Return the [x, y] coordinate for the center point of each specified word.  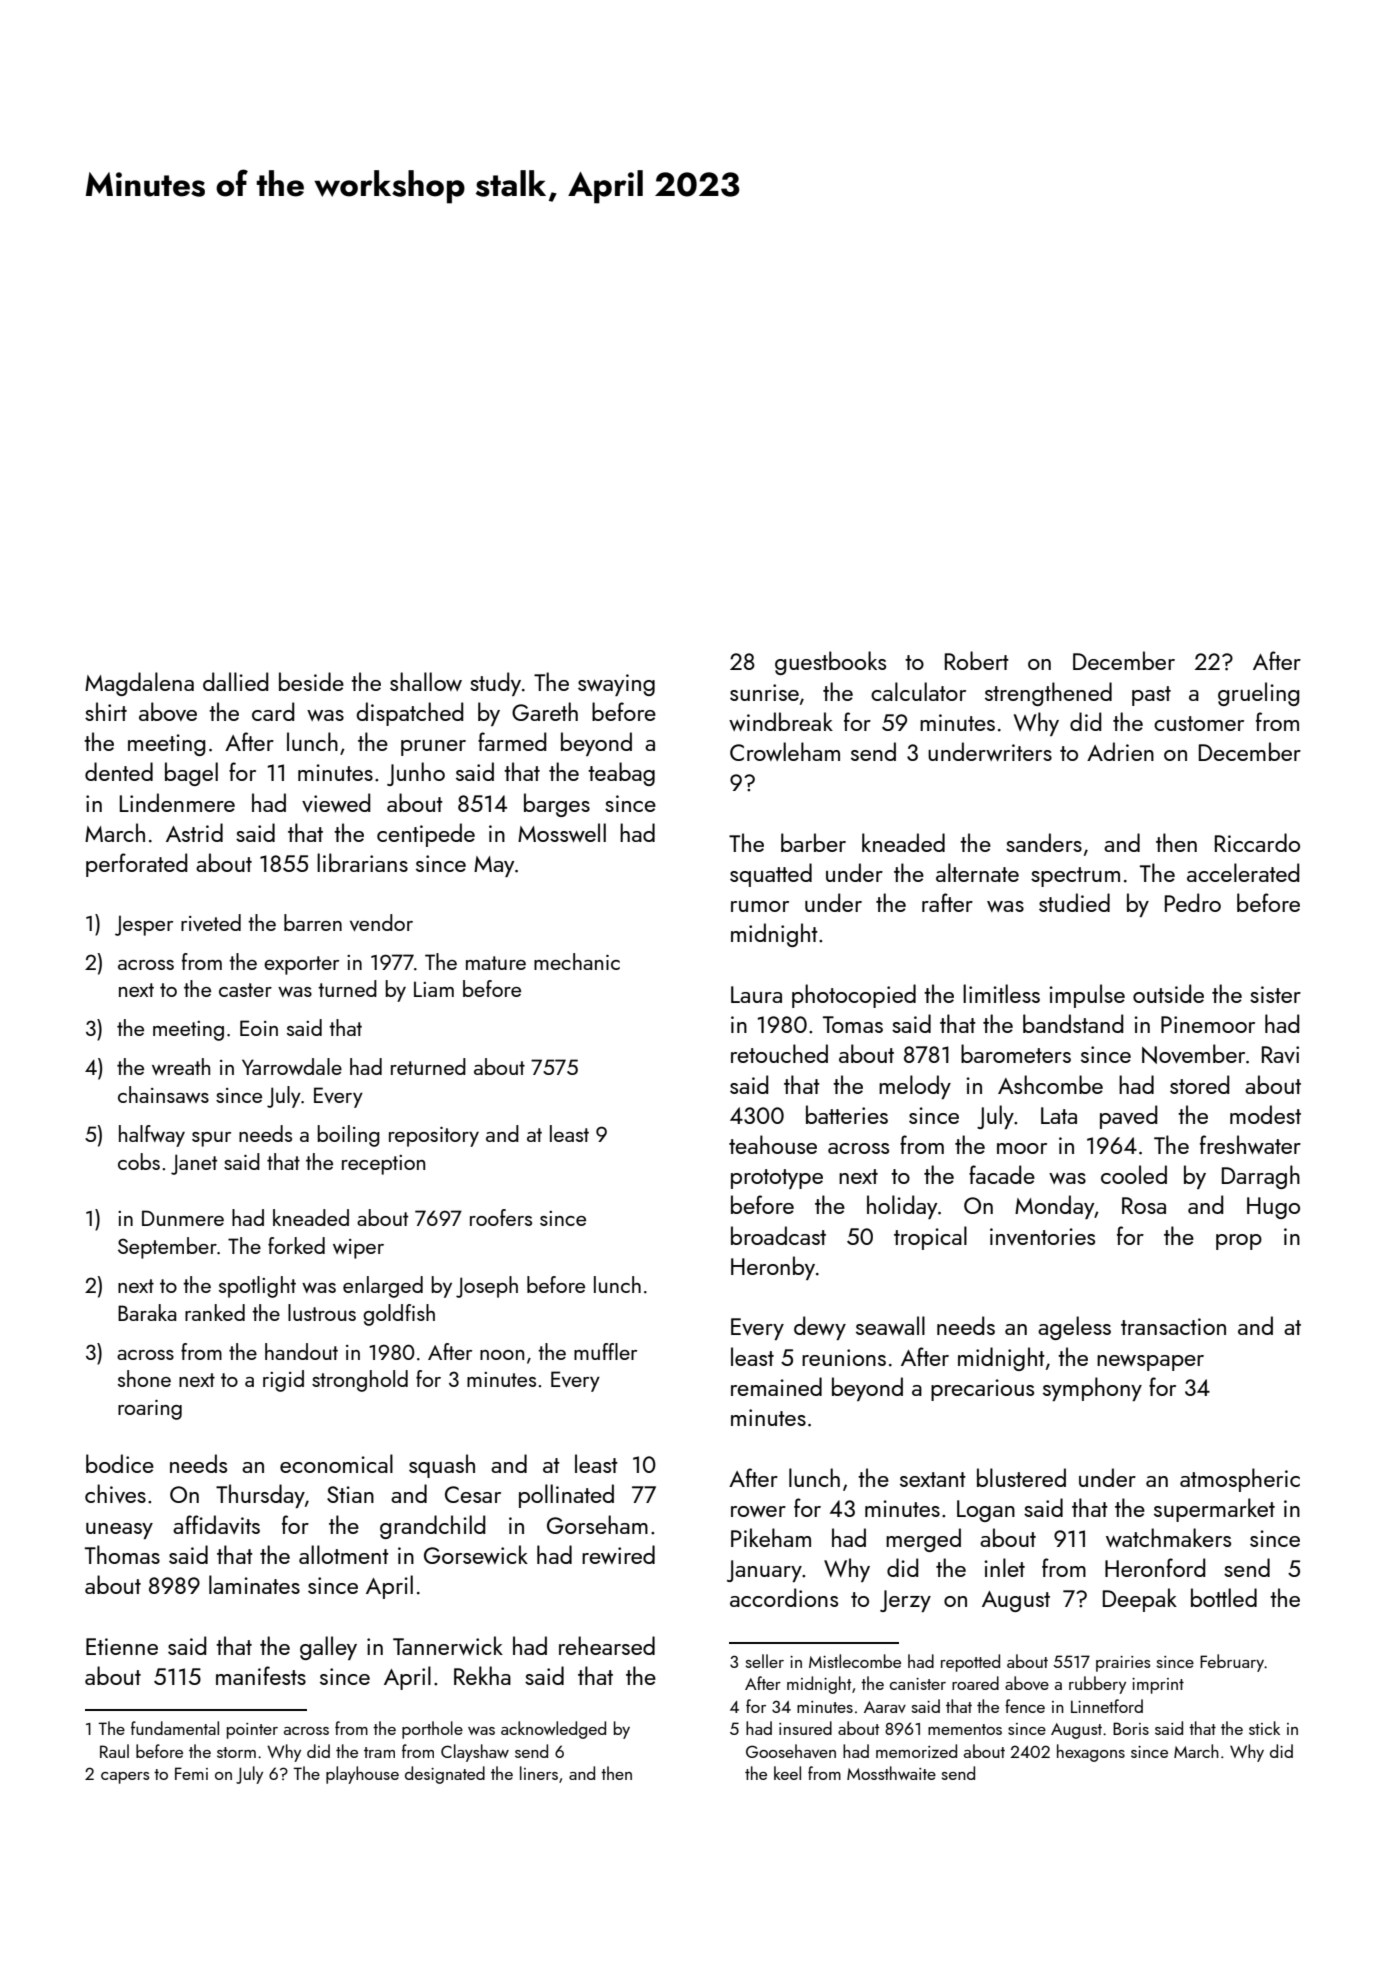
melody [915, 1087]
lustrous [322, 1312]
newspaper [1150, 1363]
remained [776, 1386]
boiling [348, 1136]
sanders [1044, 842]
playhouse [362, 1775]
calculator [918, 691]
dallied [235, 681]
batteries [847, 1114]
